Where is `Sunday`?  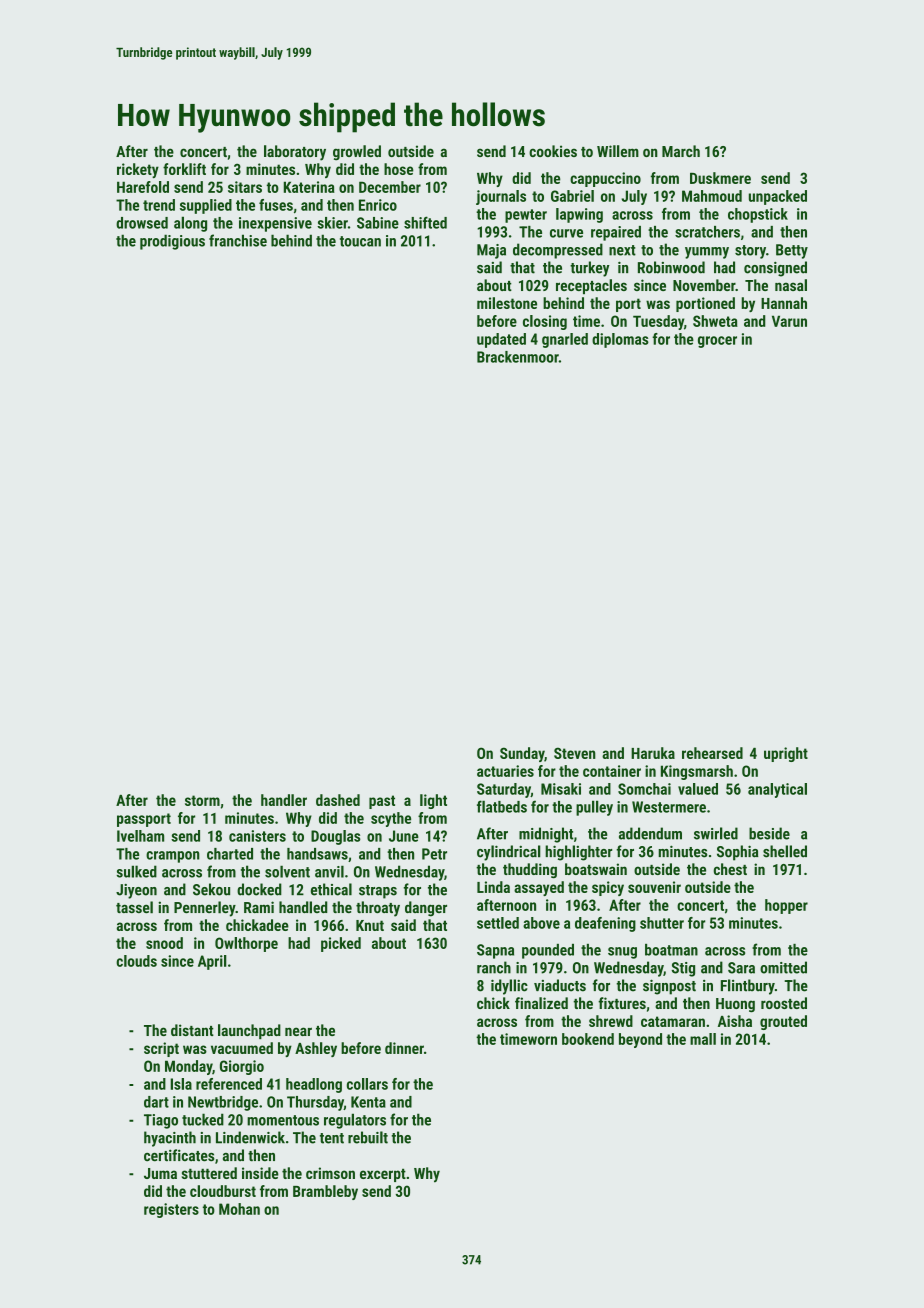
Sunday is located at coordinates (522, 754).
